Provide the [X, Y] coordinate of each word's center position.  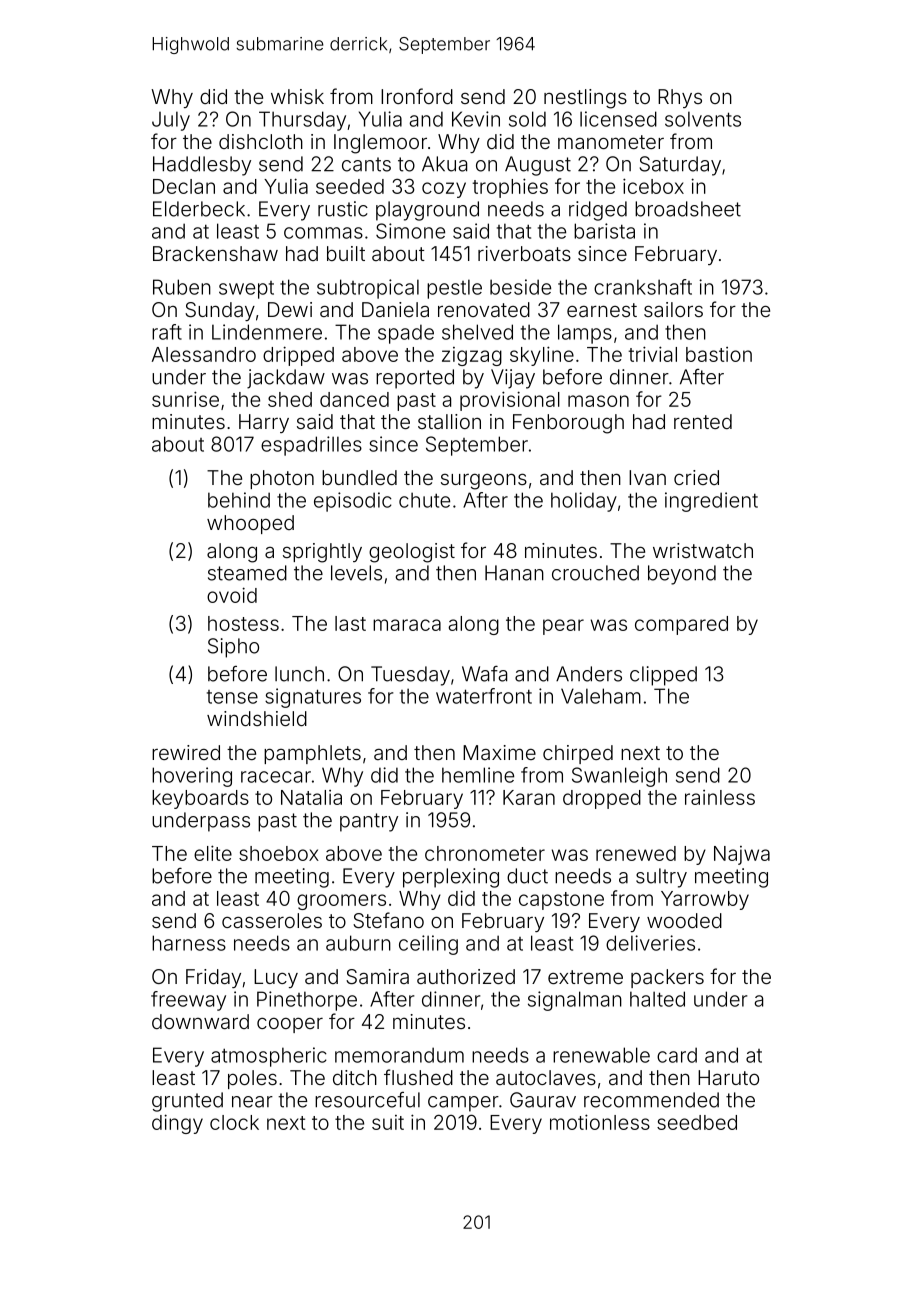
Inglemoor [380, 144]
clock [234, 1122]
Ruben [182, 287]
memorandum [399, 1055]
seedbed [697, 1122]
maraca [407, 625]
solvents [703, 119]
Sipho [233, 648]
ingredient [711, 502]
